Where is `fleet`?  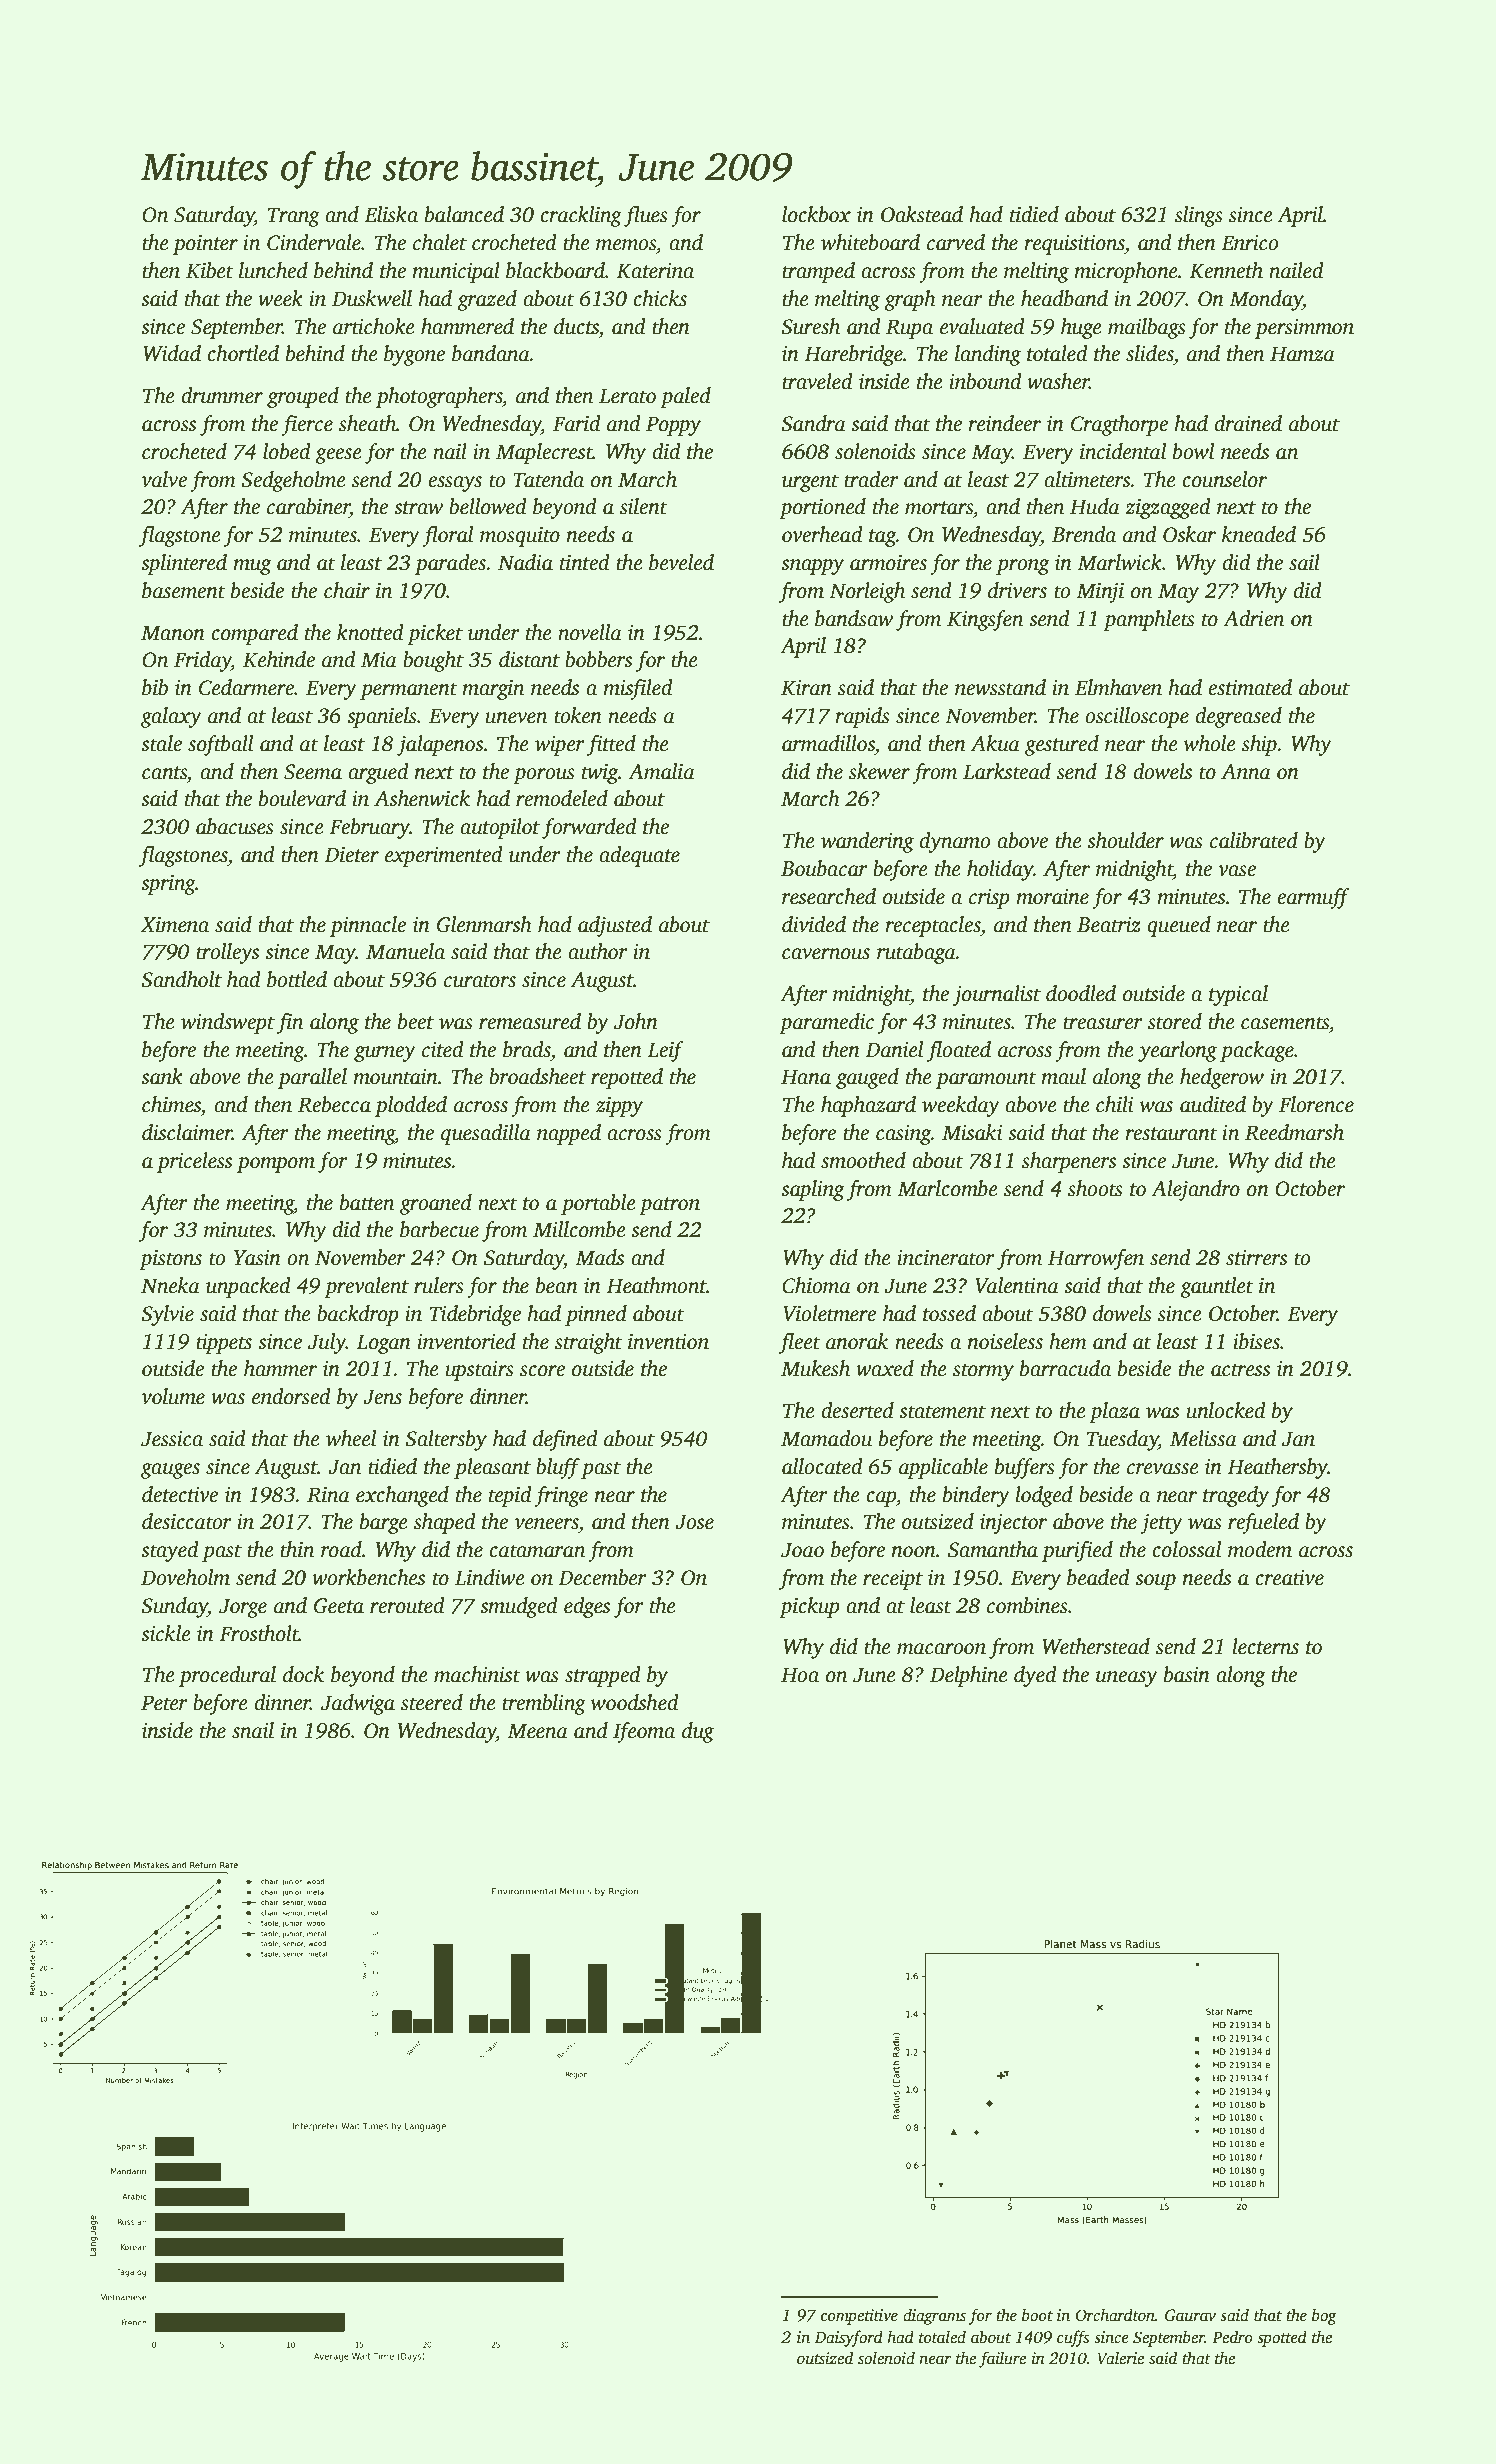 fleet is located at coordinates (799, 1343).
